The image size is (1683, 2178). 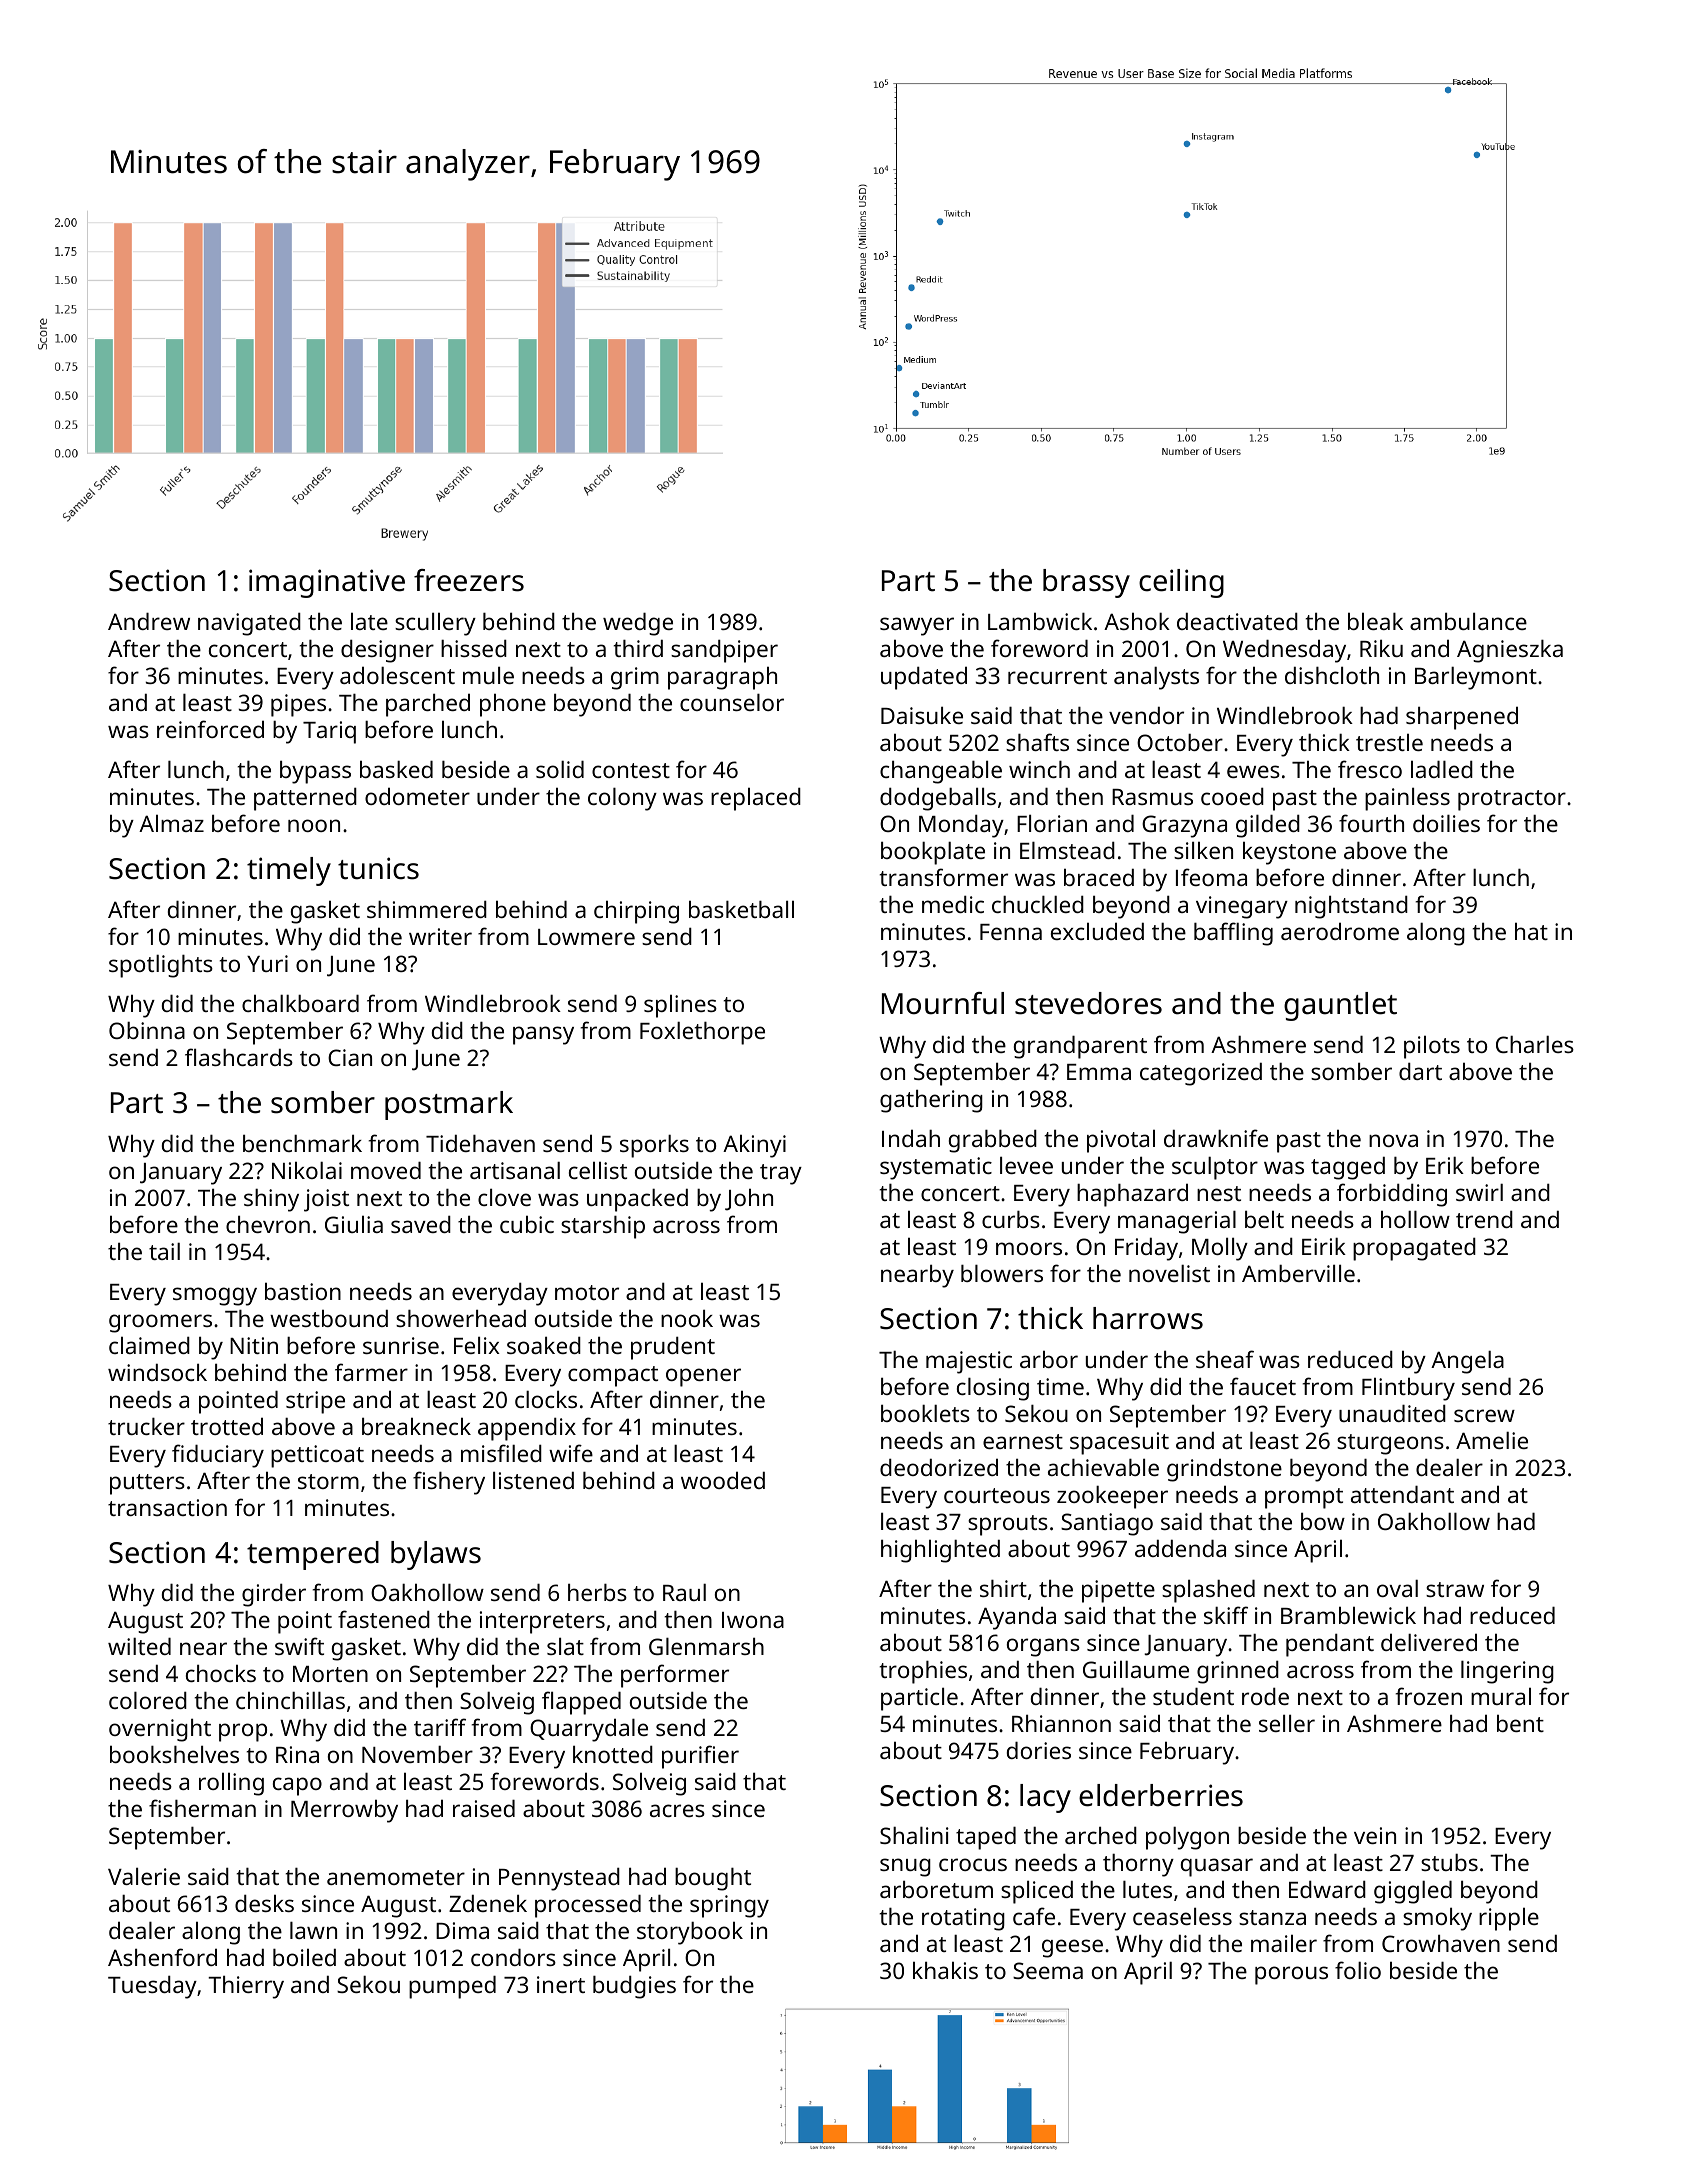 What do you see at coordinates (700, 1757) in the document?
I see `purifier` at bounding box center [700, 1757].
